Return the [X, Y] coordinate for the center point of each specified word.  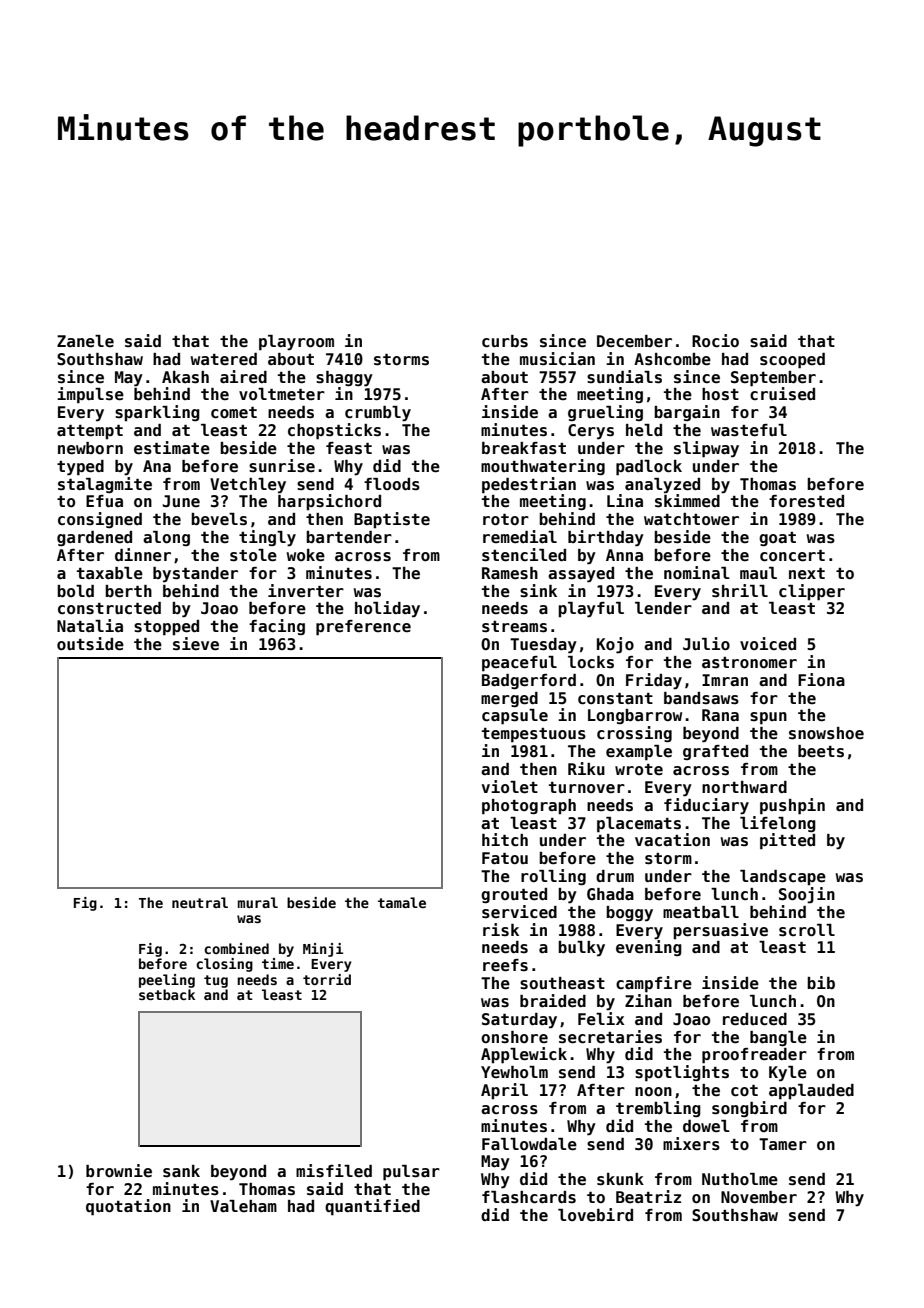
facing [277, 627]
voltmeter [282, 394]
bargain [687, 413]
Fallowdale [529, 1144]
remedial [520, 537]
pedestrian [529, 485]
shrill [740, 591]
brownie [119, 1171]
